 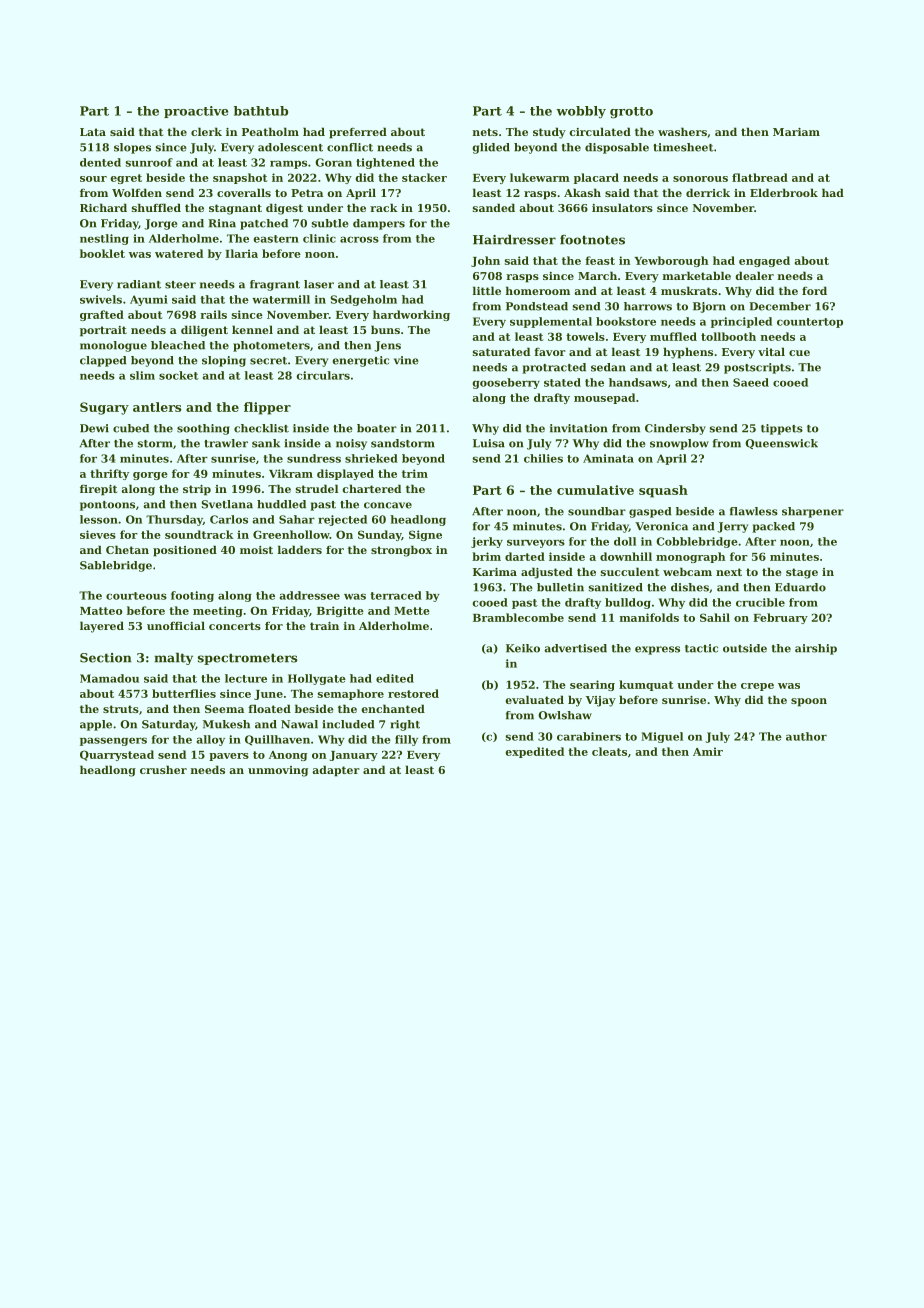 What do you see at coordinates (494, 207) in the screenshot?
I see `sanded` at bounding box center [494, 207].
